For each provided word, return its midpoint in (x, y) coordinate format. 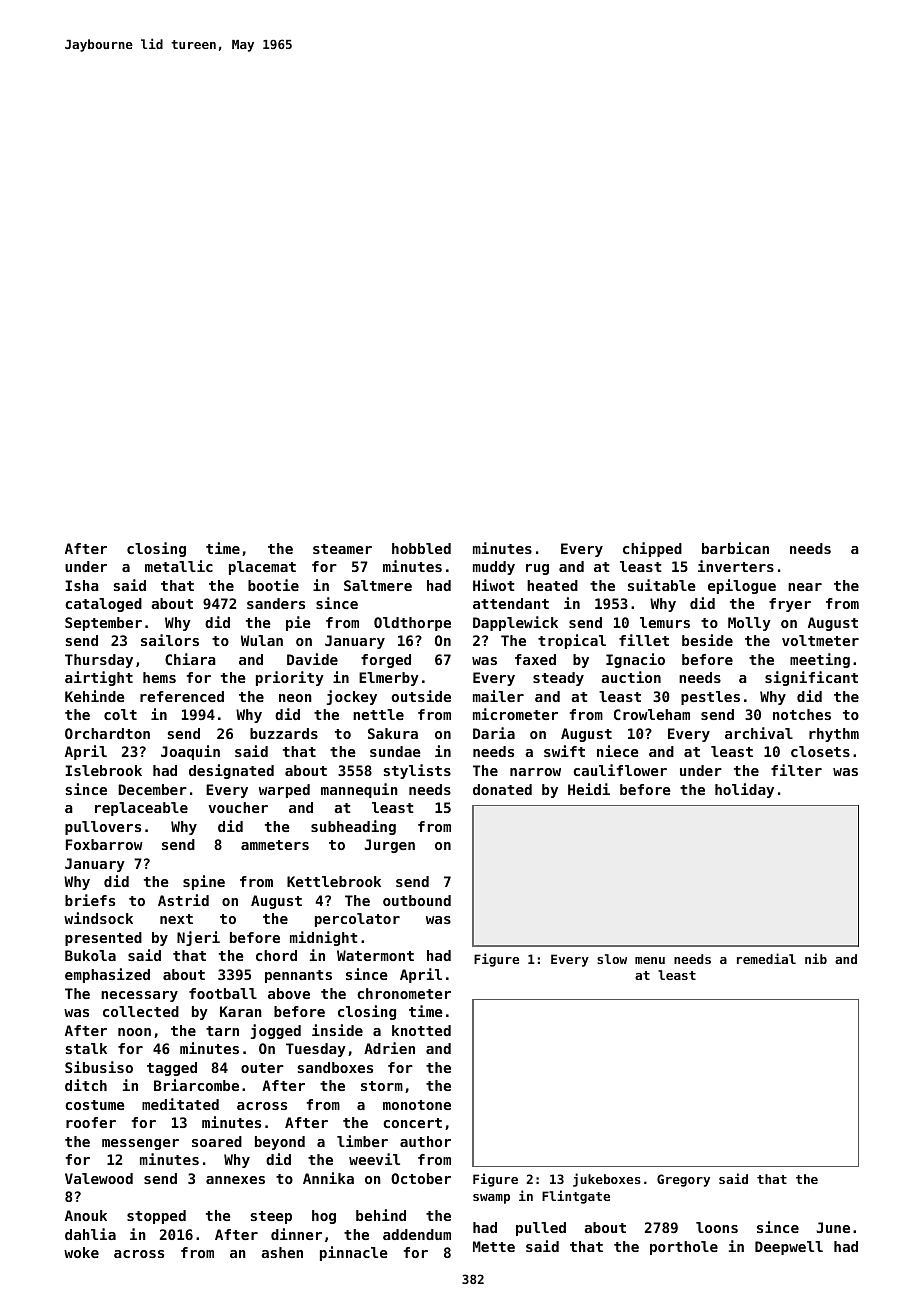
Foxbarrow (104, 844)
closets (820, 751)
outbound (417, 900)
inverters (736, 566)
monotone (417, 1105)
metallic (179, 566)
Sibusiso (99, 1067)
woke (81, 1252)
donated (502, 789)
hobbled (421, 548)
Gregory (683, 1180)
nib (816, 958)
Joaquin (190, 752)
